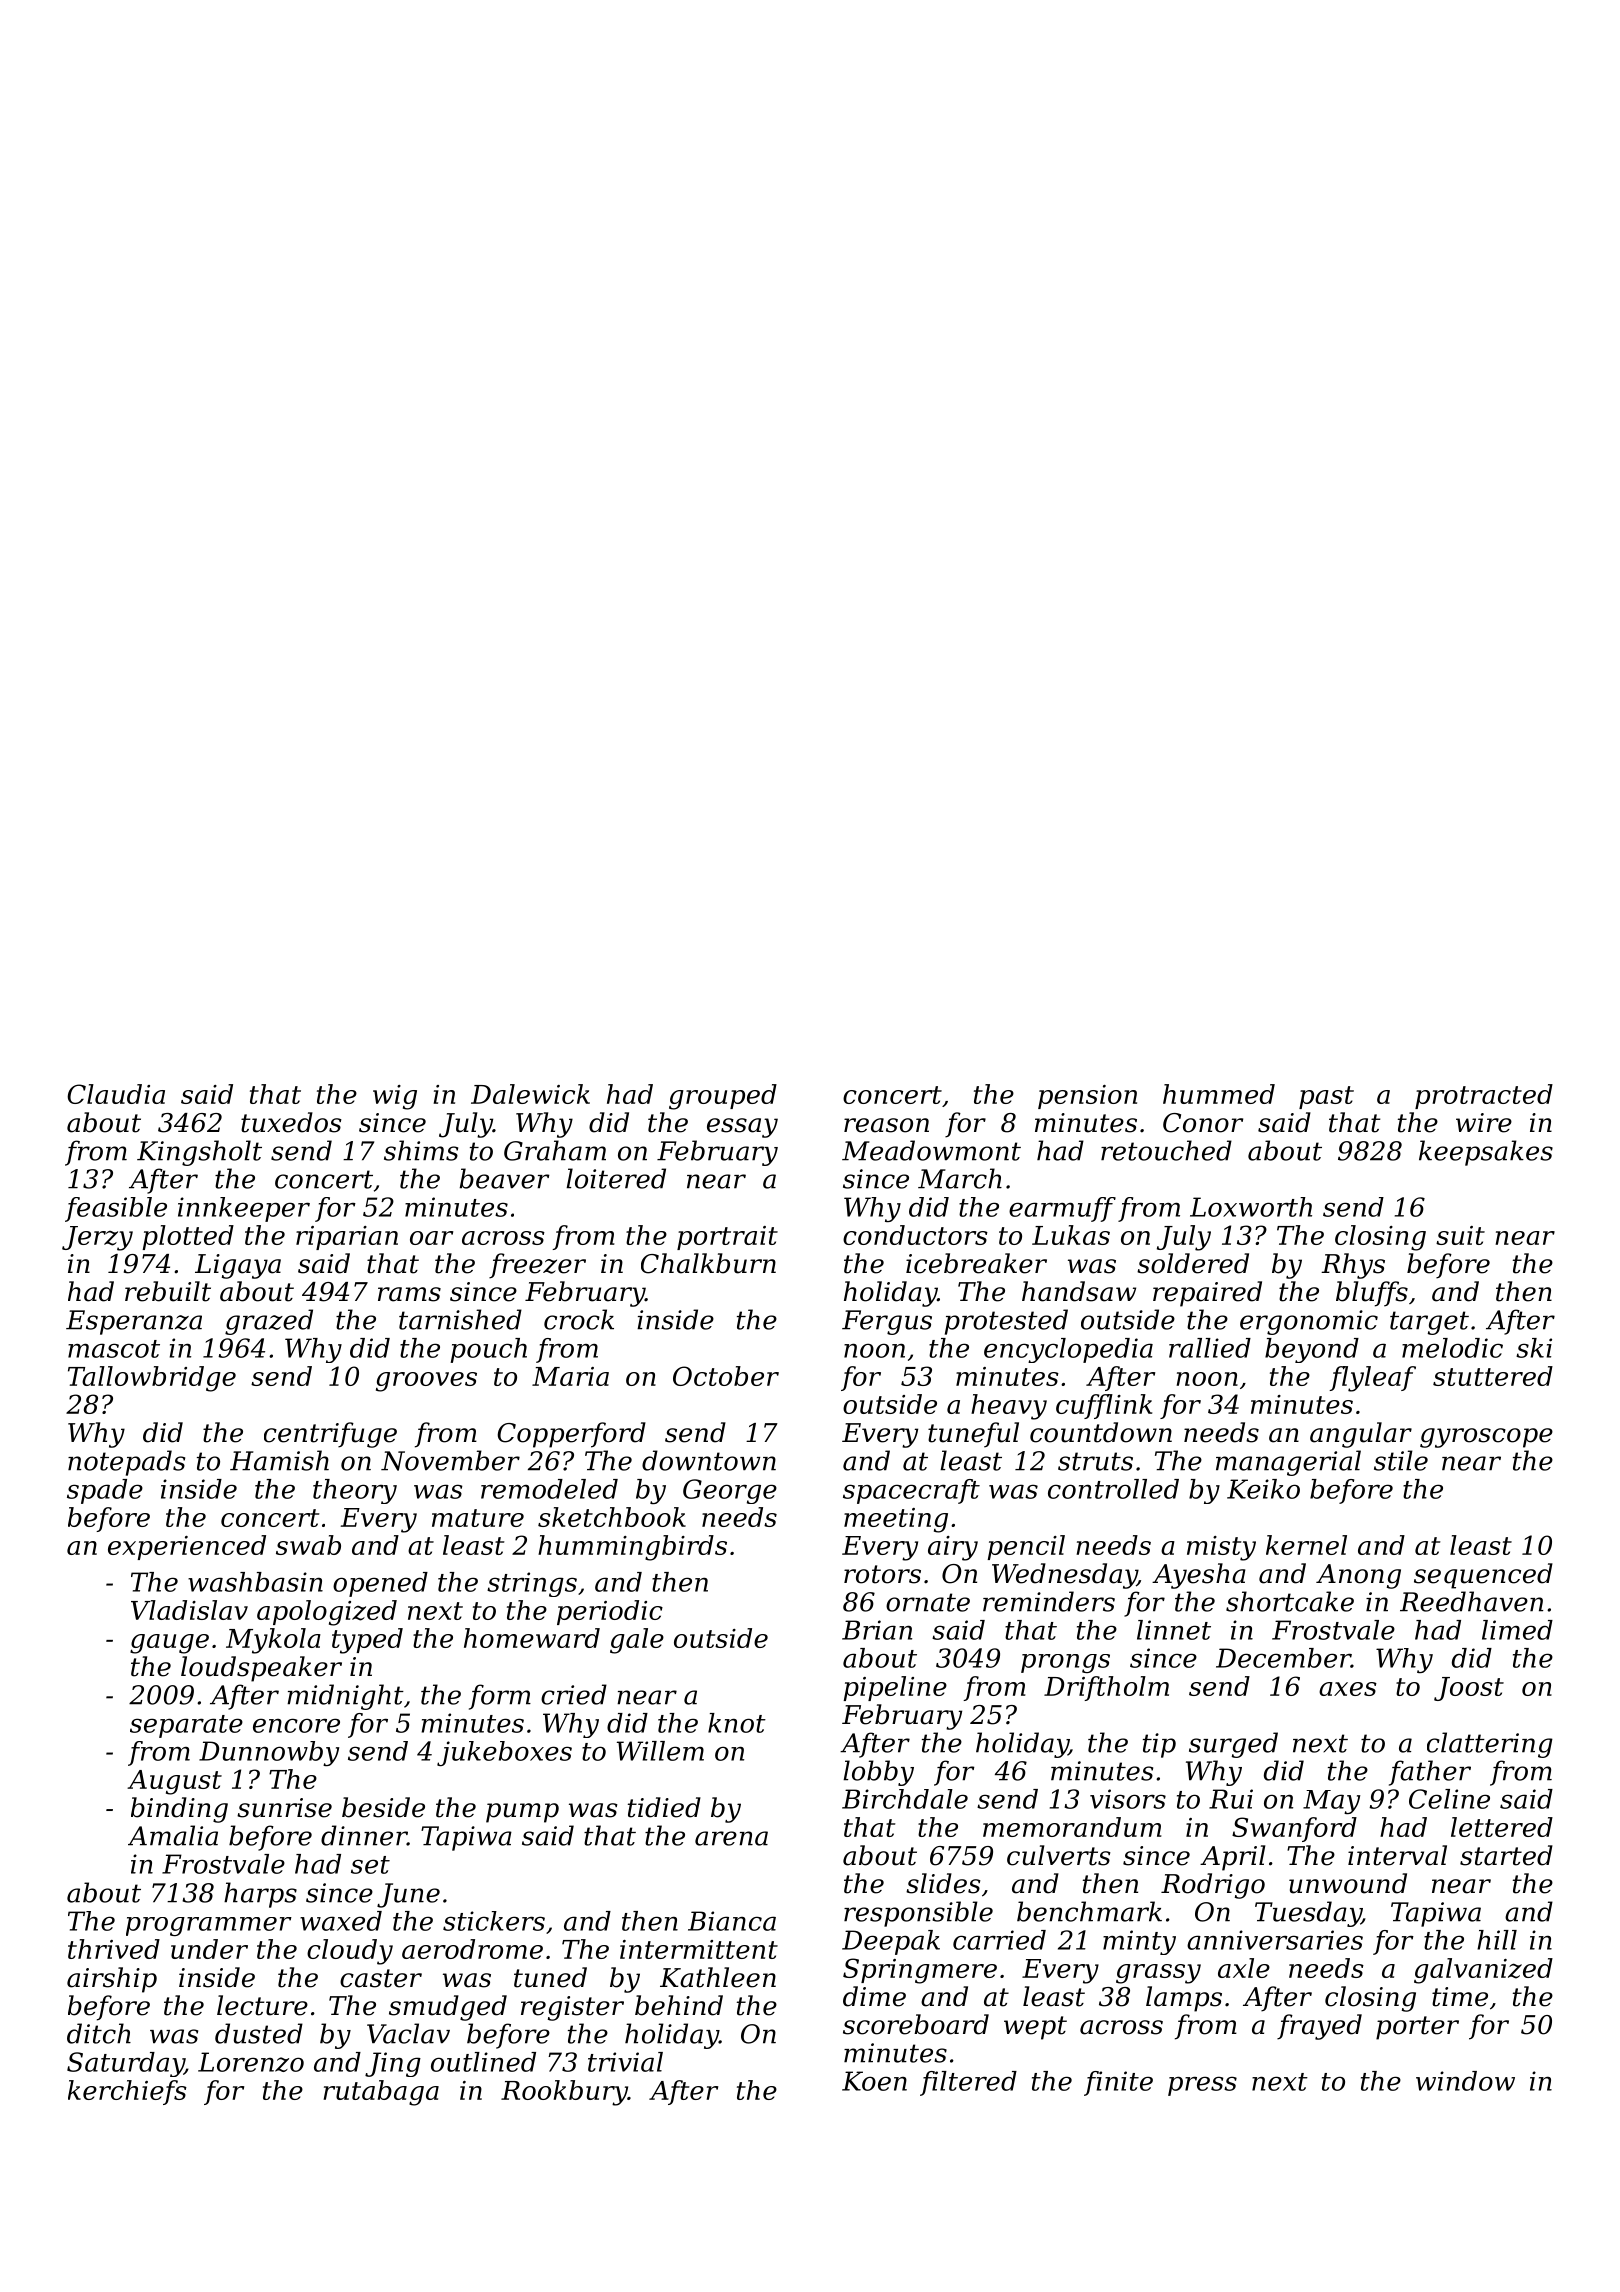 The width and height of the image is (1620, 2292). Describe the element at coordinates (731, 1838) in the image. I see `arena` at that location.
